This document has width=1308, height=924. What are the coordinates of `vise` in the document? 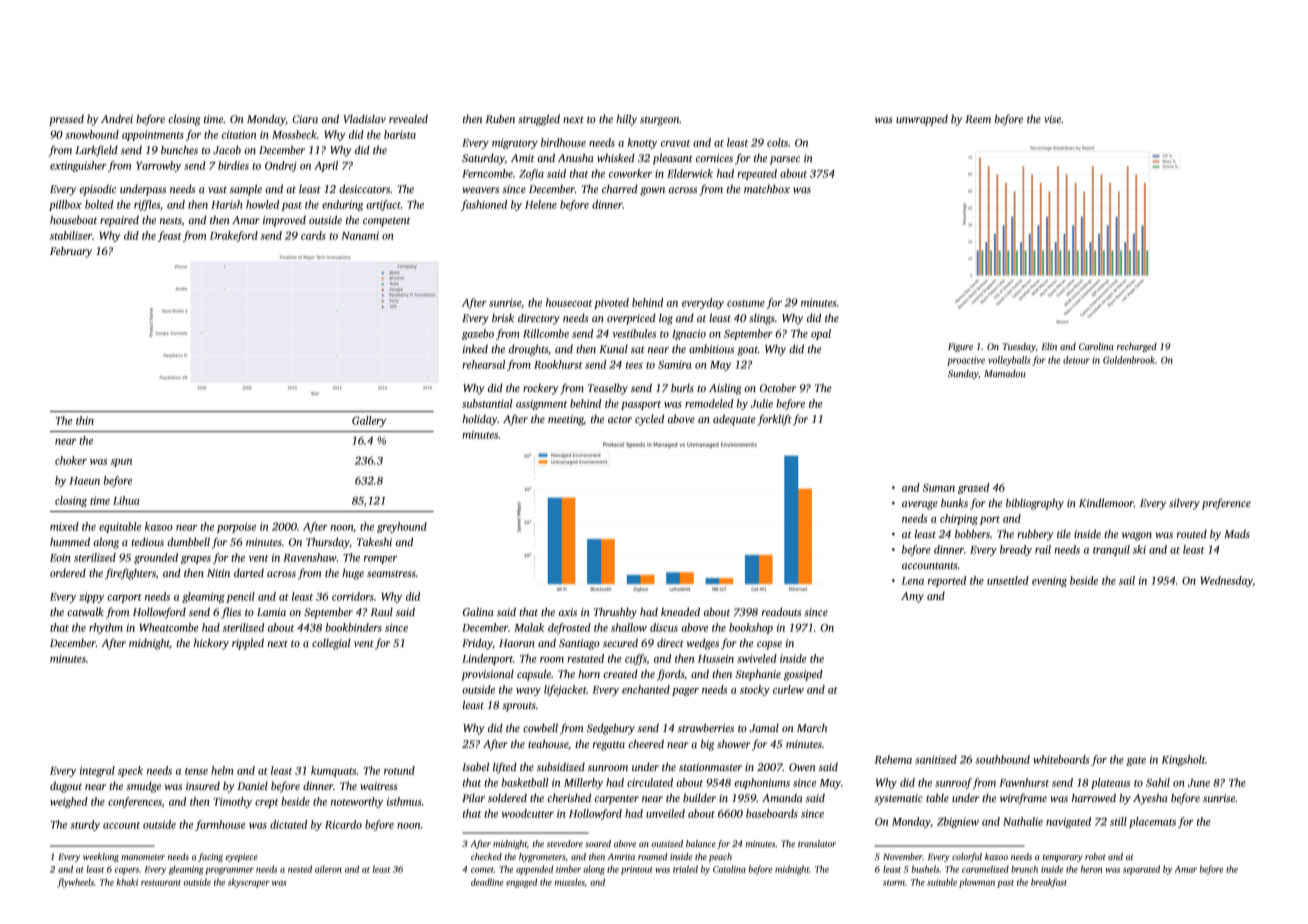 It's located at (1052, 119).
